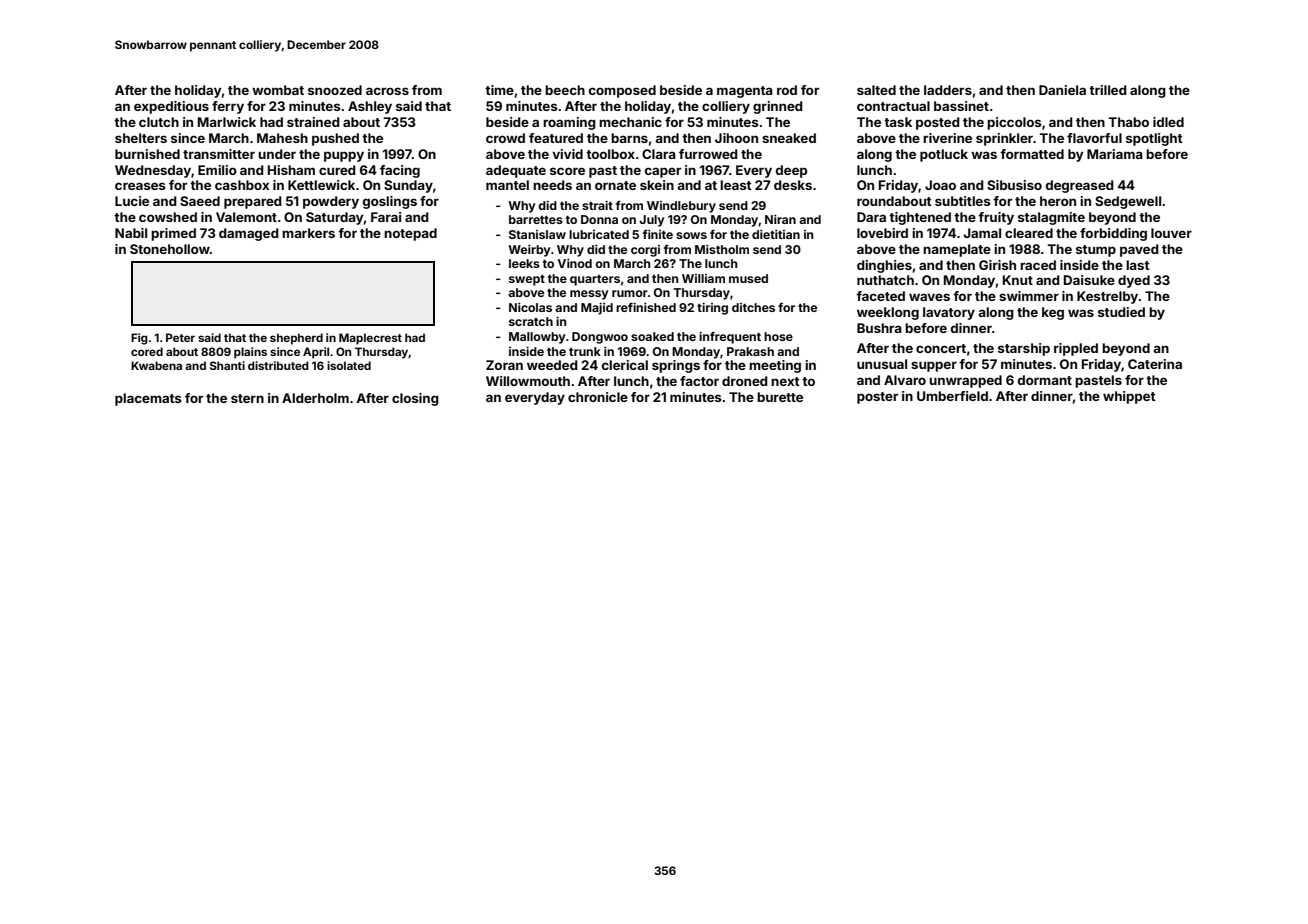 Image resolution: width=1308 pixels, height=924 pixels. I want to click on Peter, so click(180, 337).
